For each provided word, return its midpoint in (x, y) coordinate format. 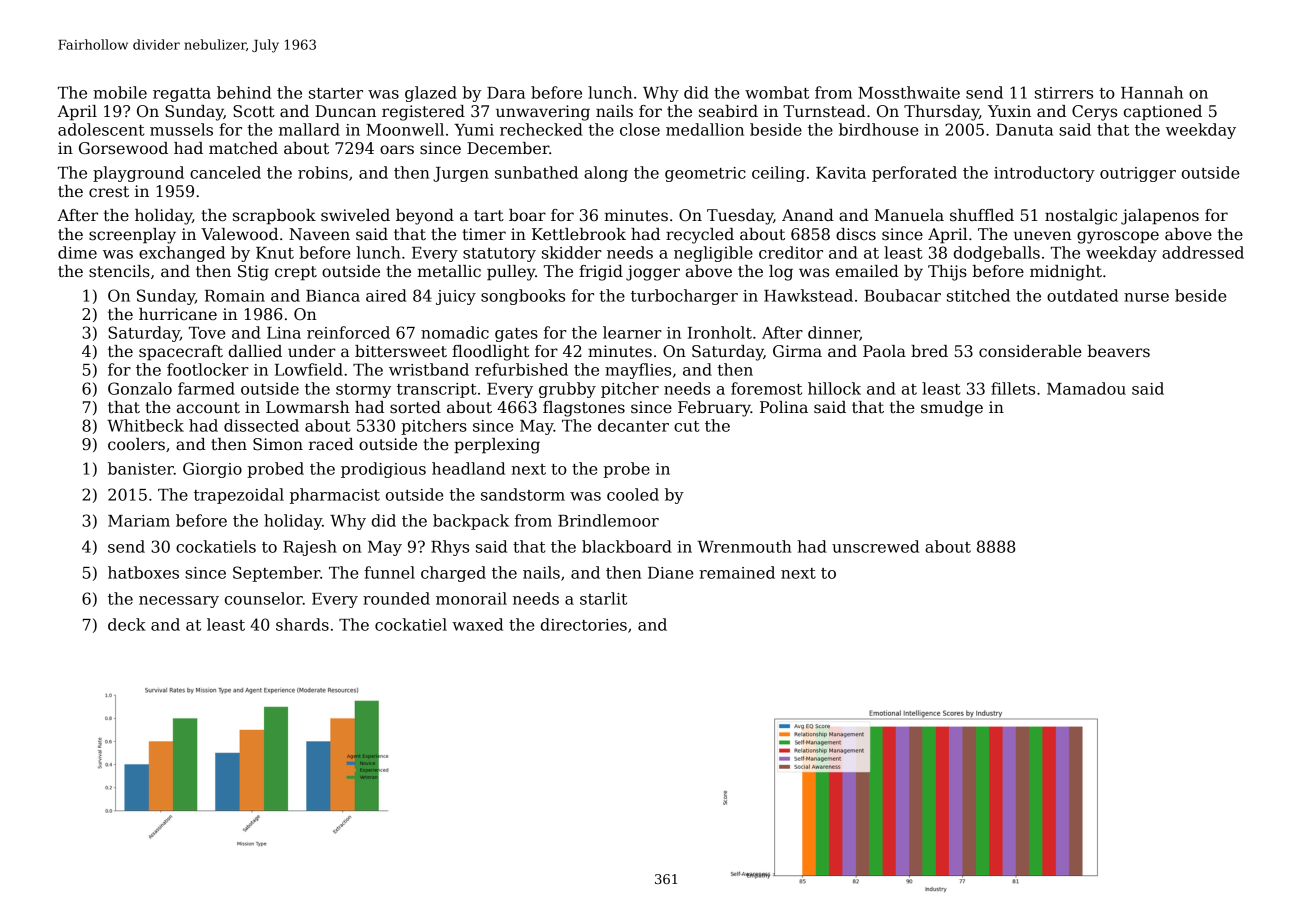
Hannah (1152, 92)
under (312, 351)
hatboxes (143, 572)
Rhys (450, 548)
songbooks (523, 297)
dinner (834, 333)
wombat (777, 92)
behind (244, 92)
